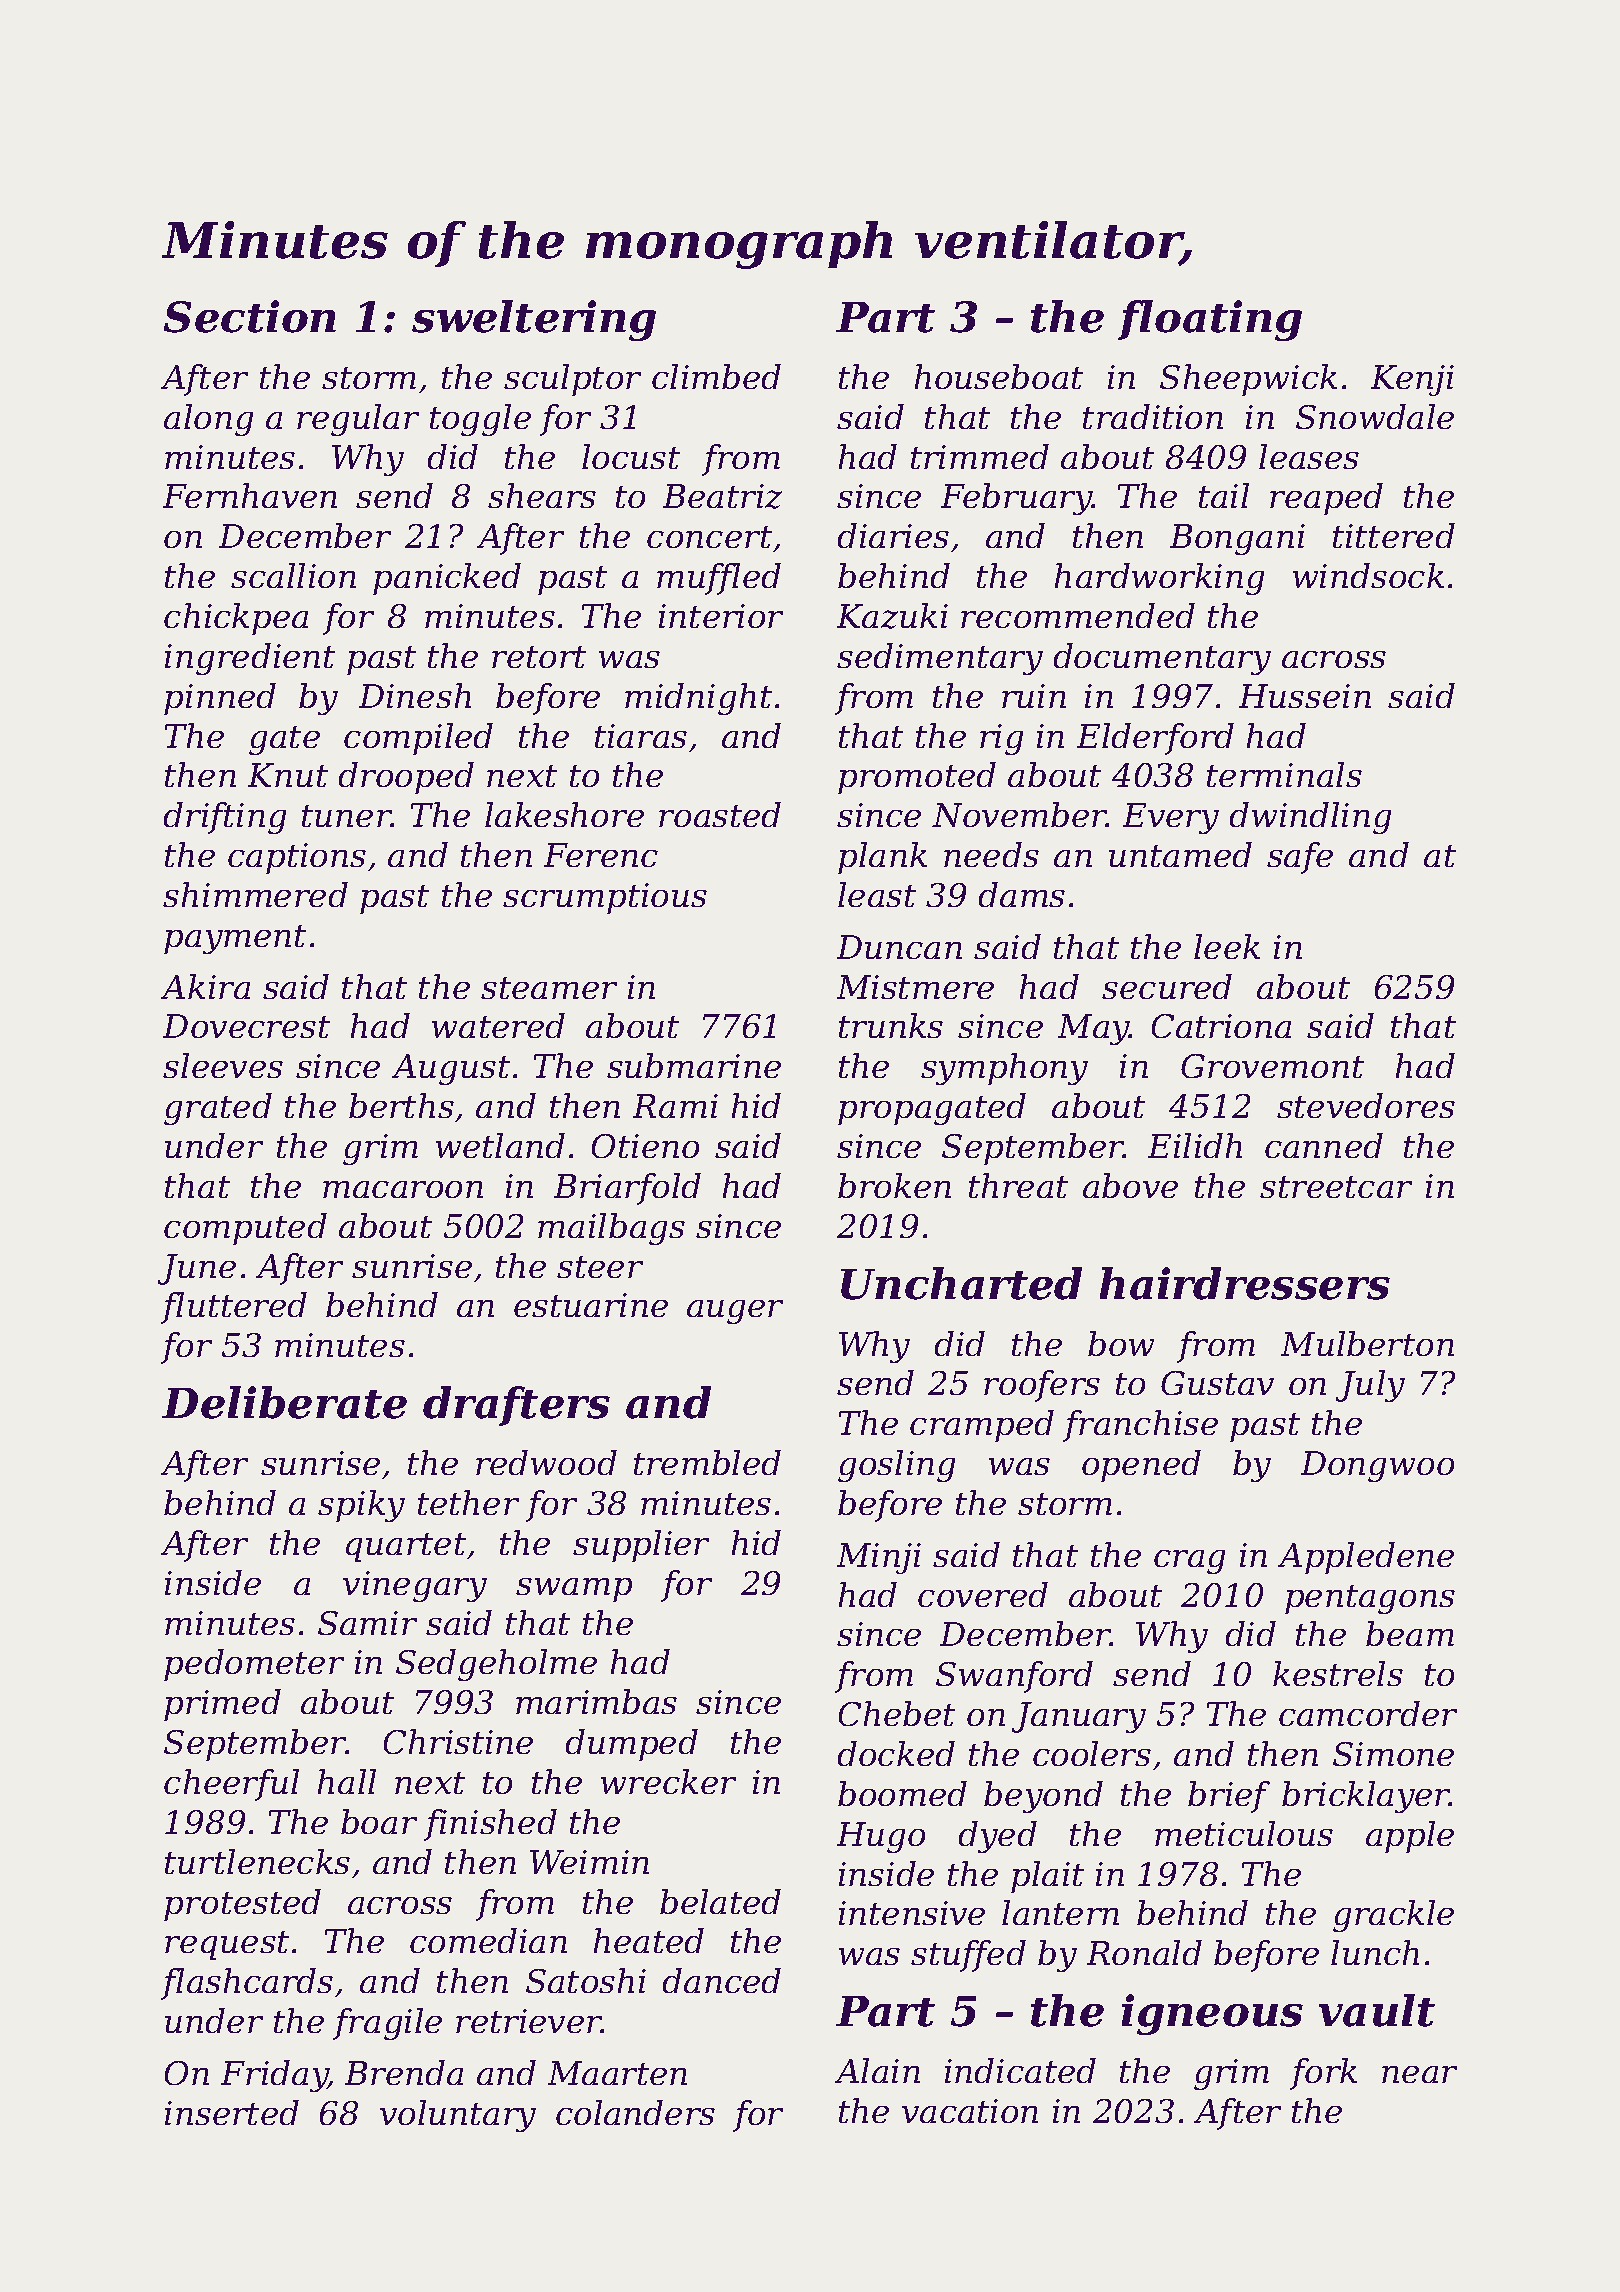 The image size is (1620, 2292). Describe the element at coordinates (1323, 2074) in the screenshot. I see `fork` at that location.
